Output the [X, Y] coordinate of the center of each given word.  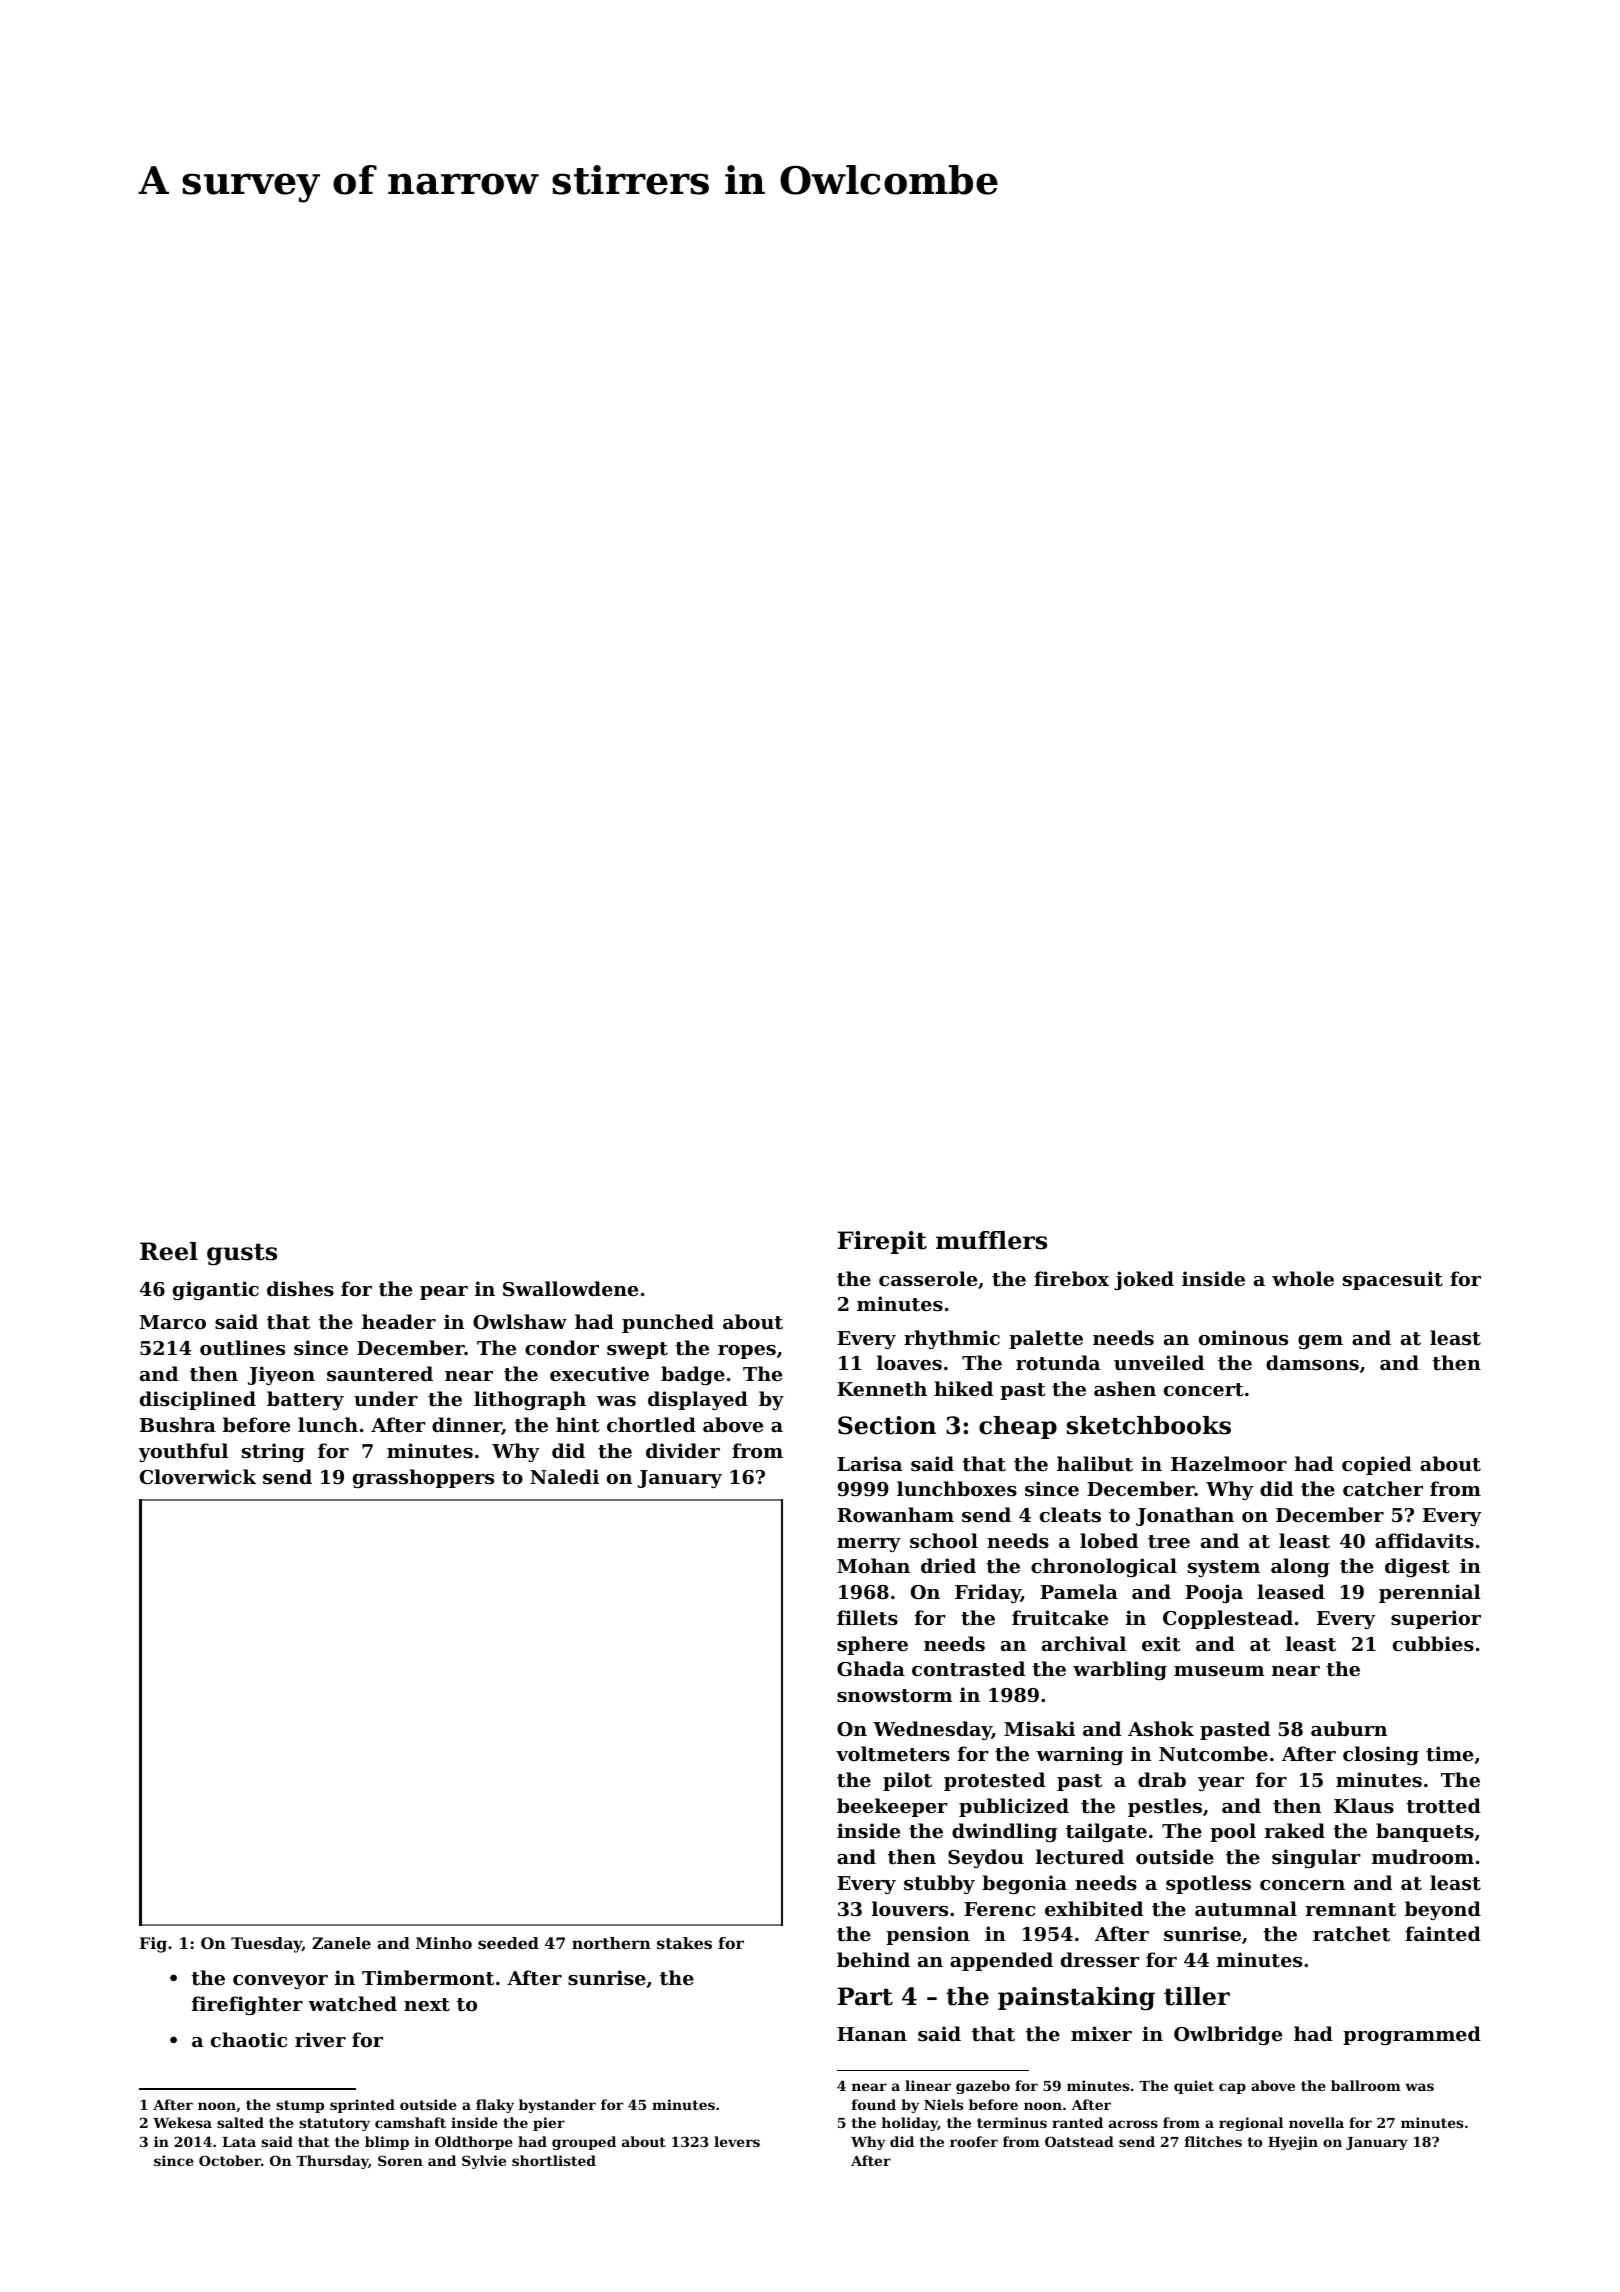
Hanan [872, 2034]
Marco [173, 1322]
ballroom [1366, 2085]
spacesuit [1393, 1280]
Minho [444, 1943]
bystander [557, 2106]
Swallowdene [570, 1288]
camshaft [410, 2122]
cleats [1070, 1515]
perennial [1430, 1593]
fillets [867, 1618]
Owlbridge [1228, 2035]
